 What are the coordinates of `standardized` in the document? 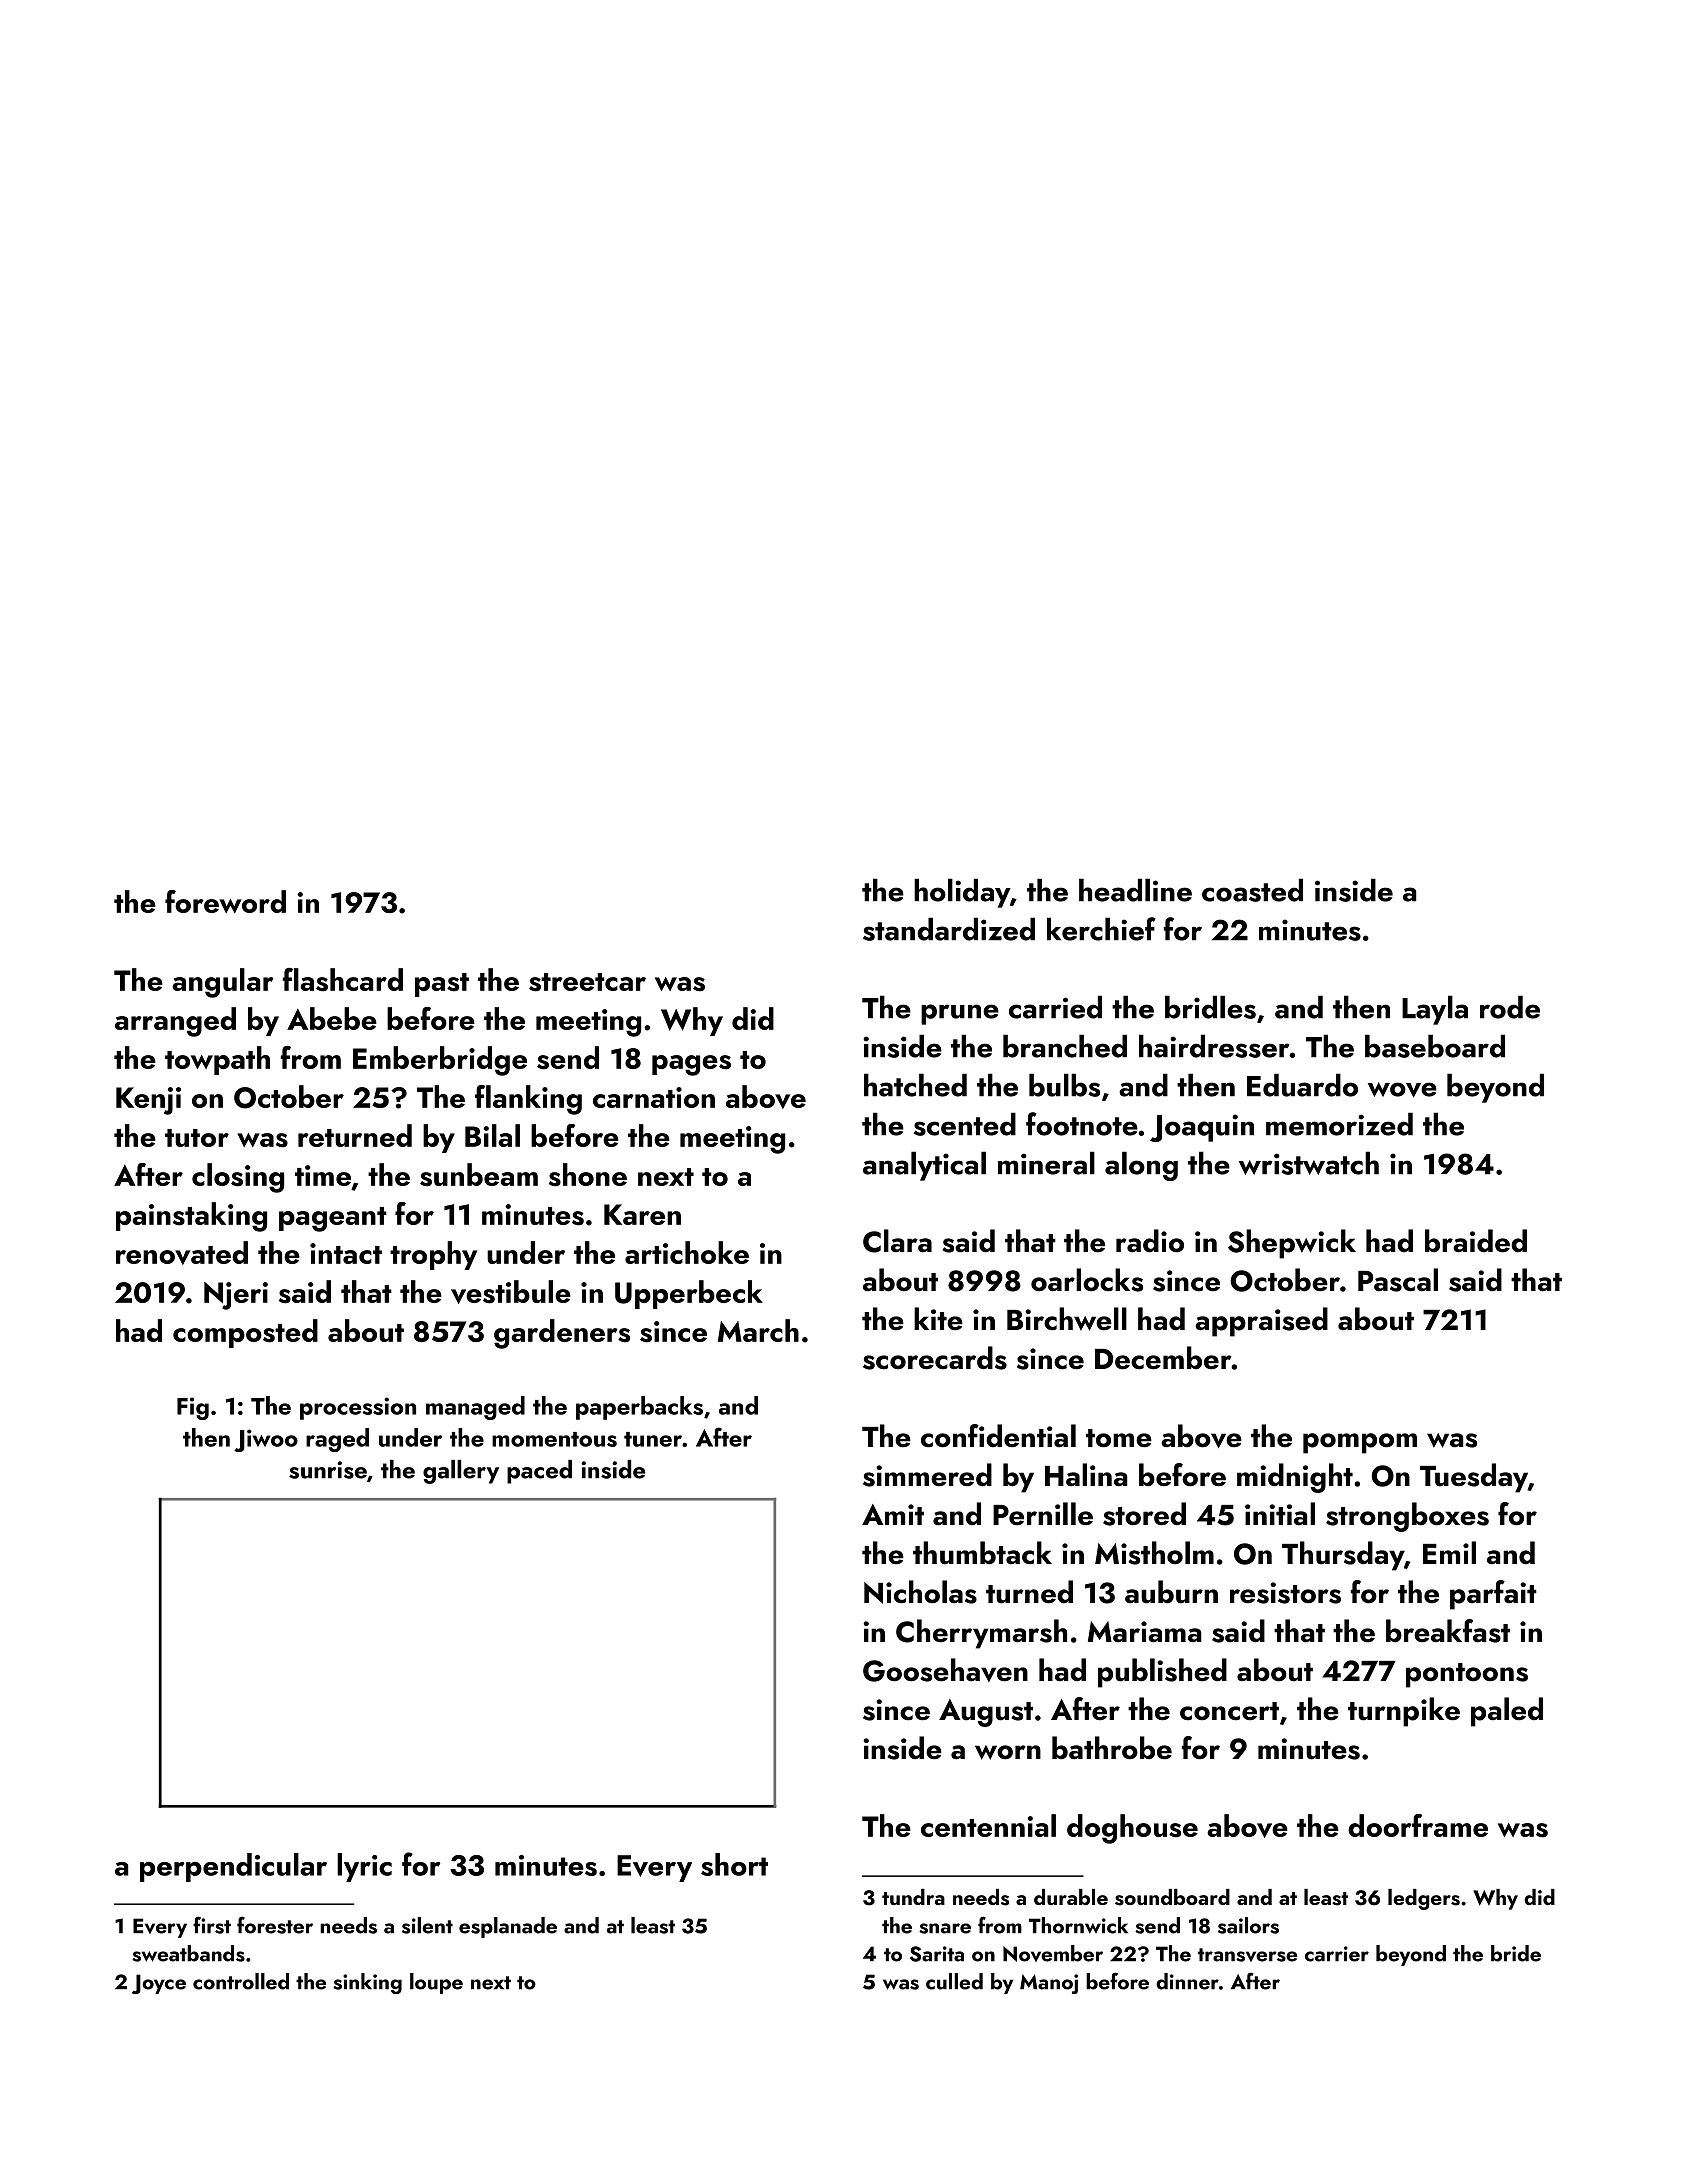 It's located at (949, 929).
